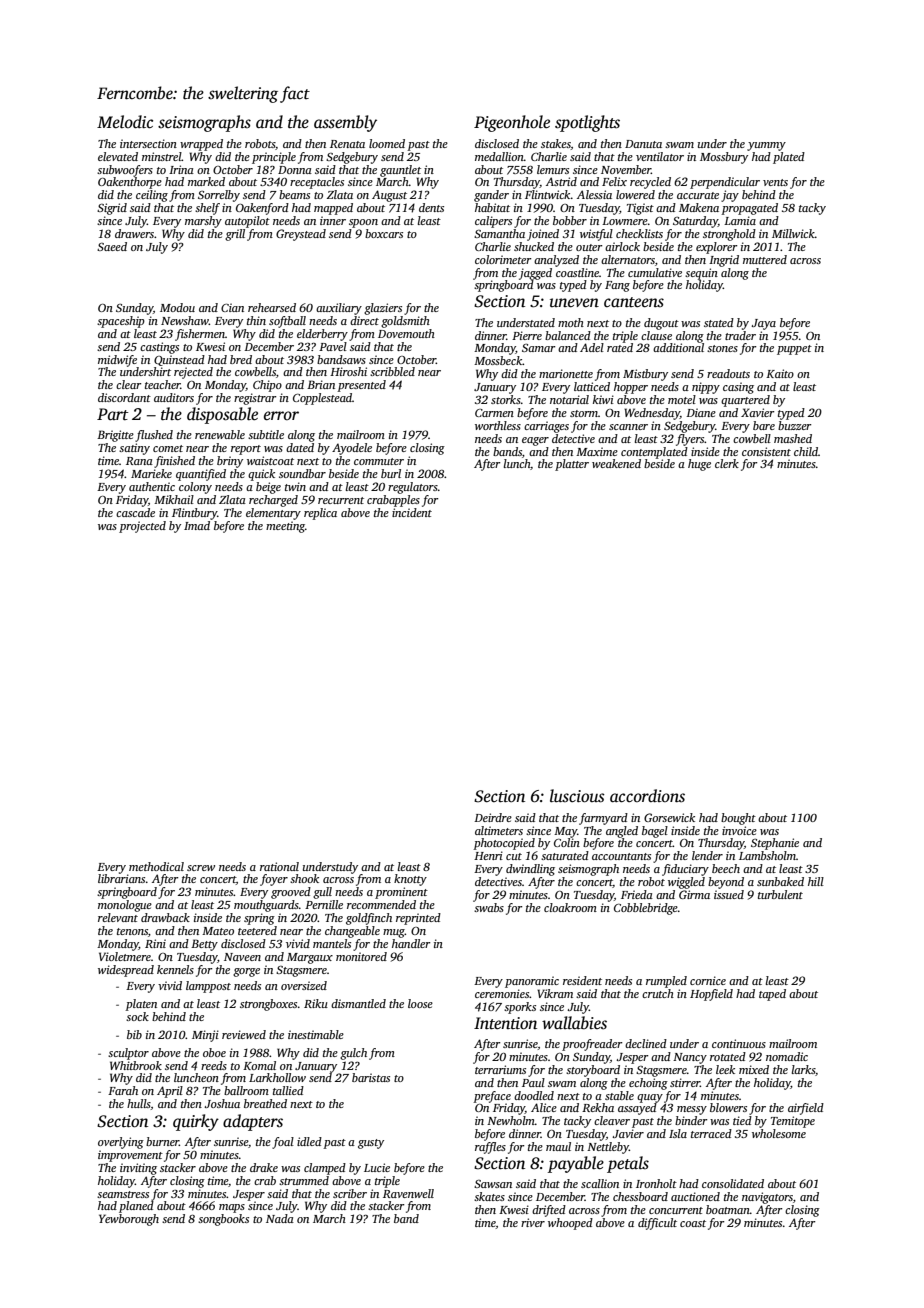 The height and width of the document is (1308, 924). Describe the element at coordinates (698, 195) in the document. I see `accurate` at that location.
